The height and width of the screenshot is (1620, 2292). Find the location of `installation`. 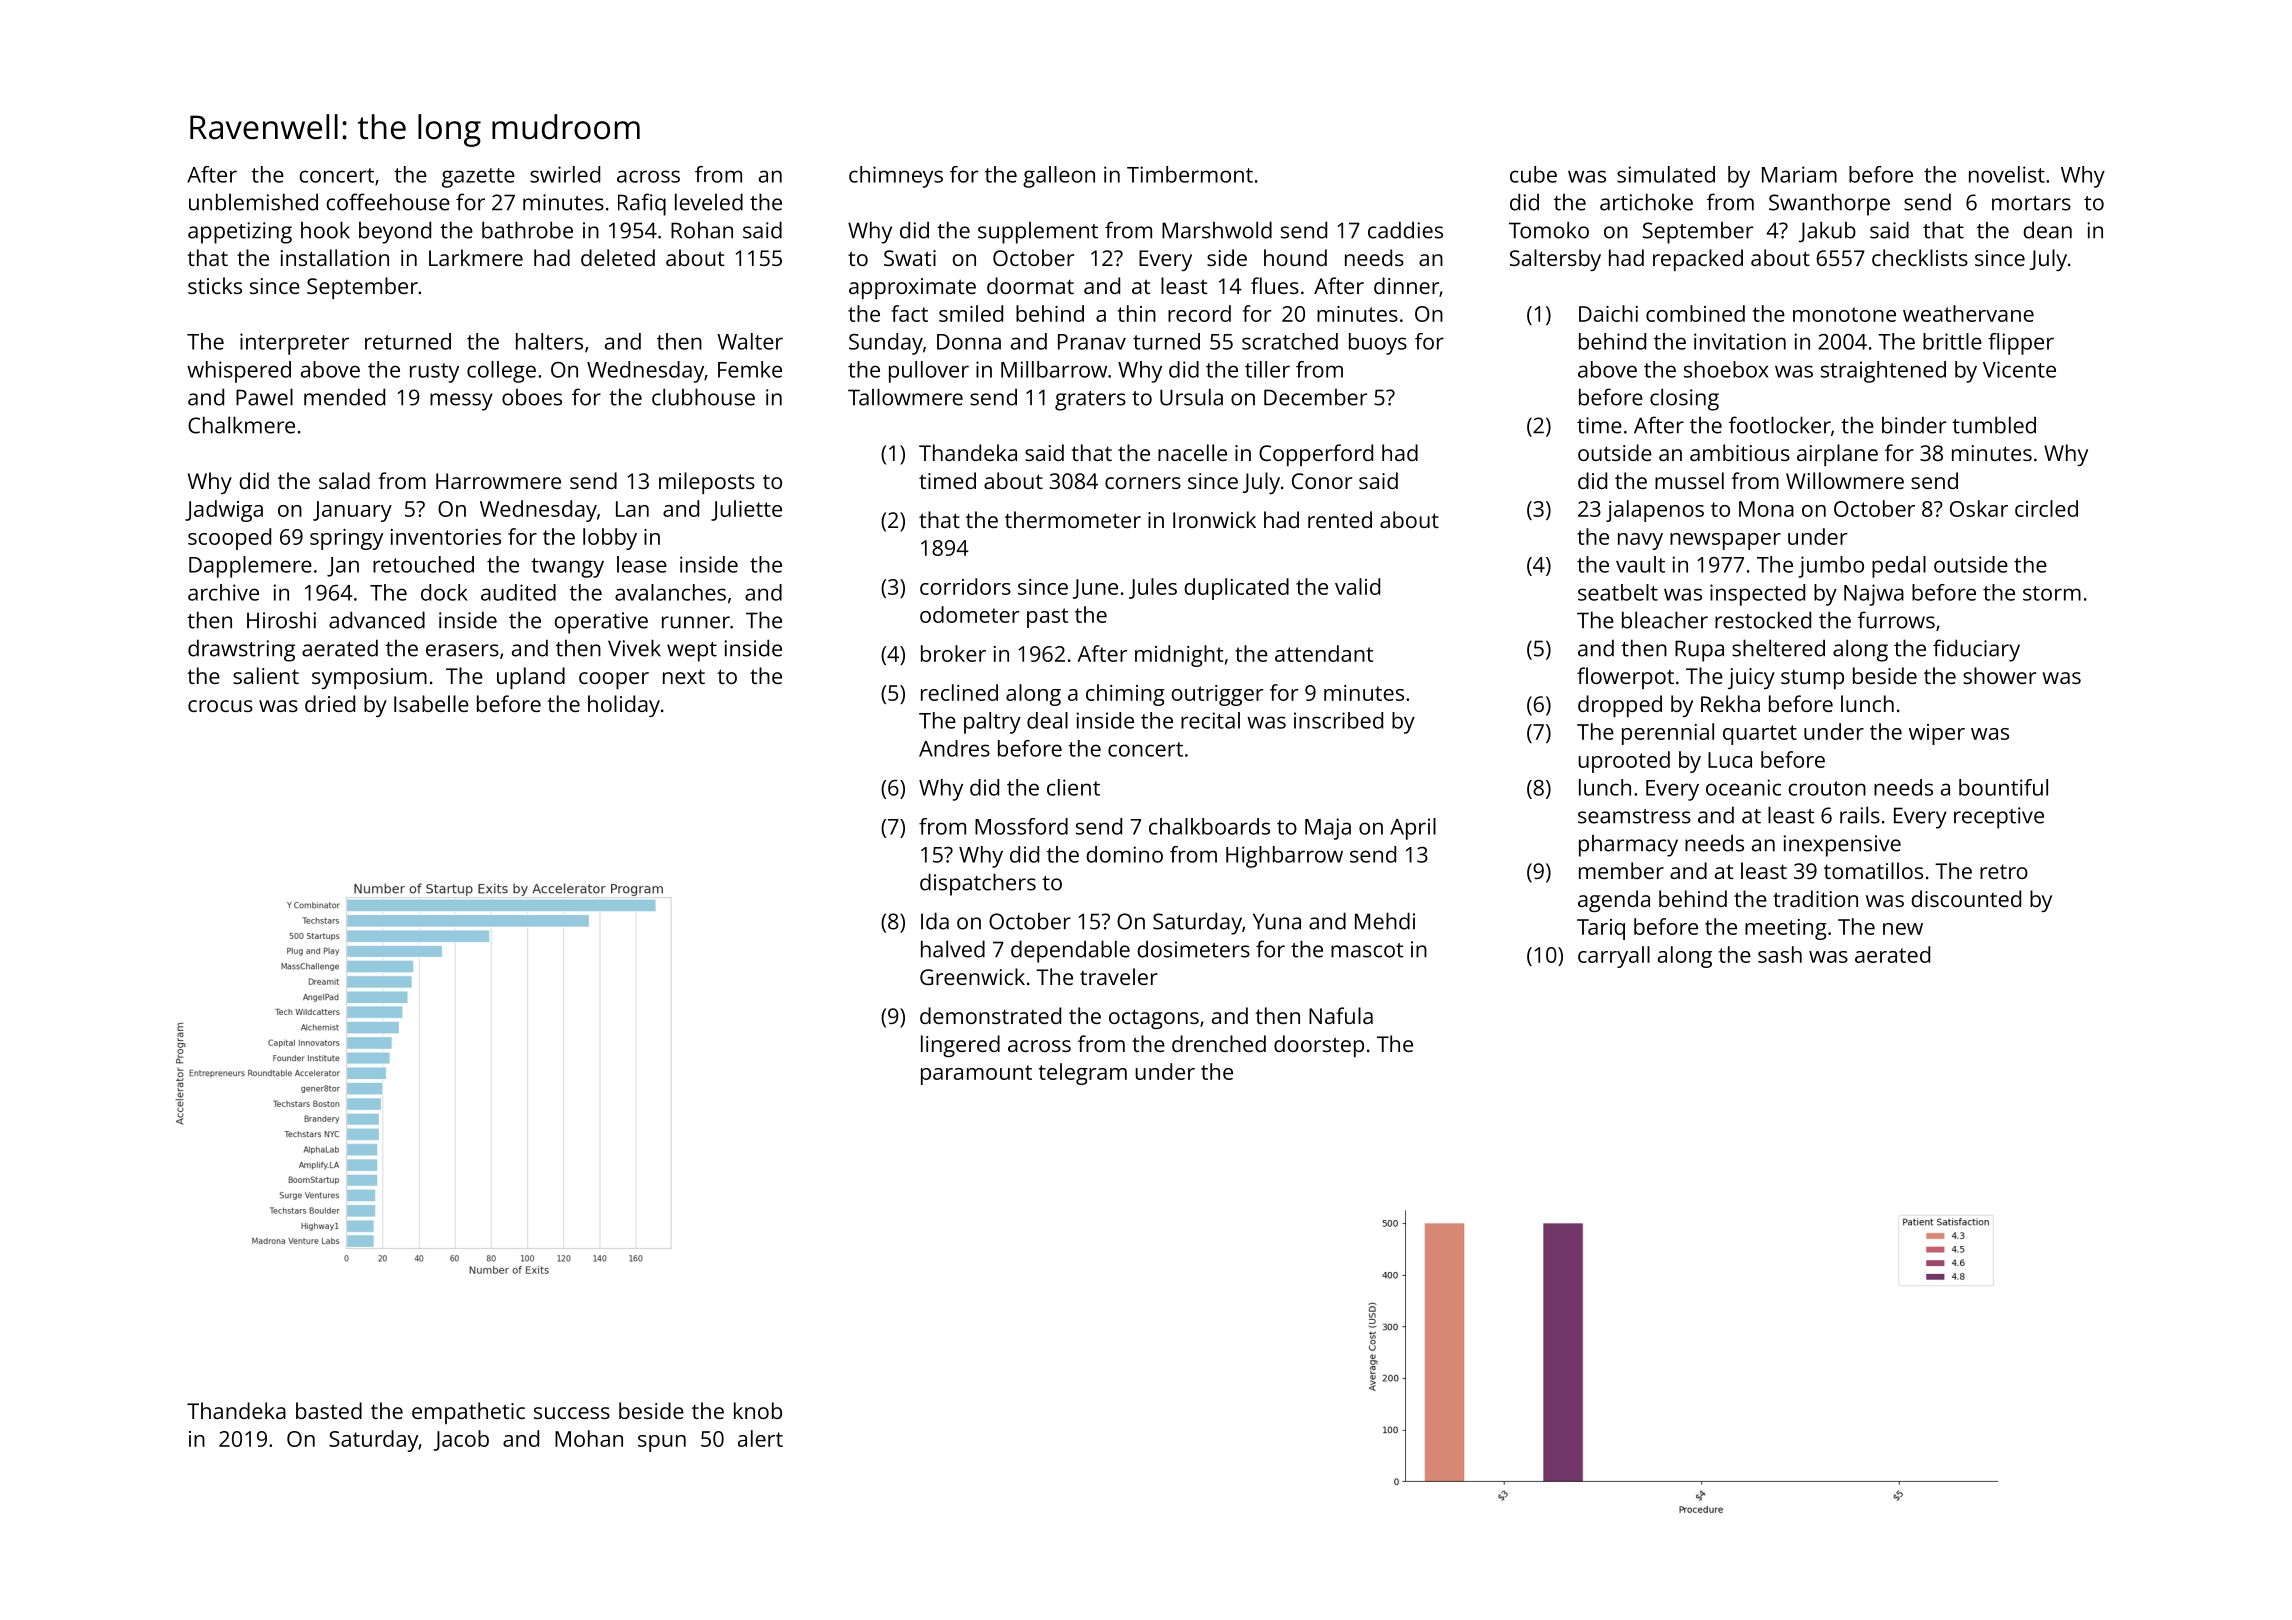

installation is located at coordinates (335, 257).
